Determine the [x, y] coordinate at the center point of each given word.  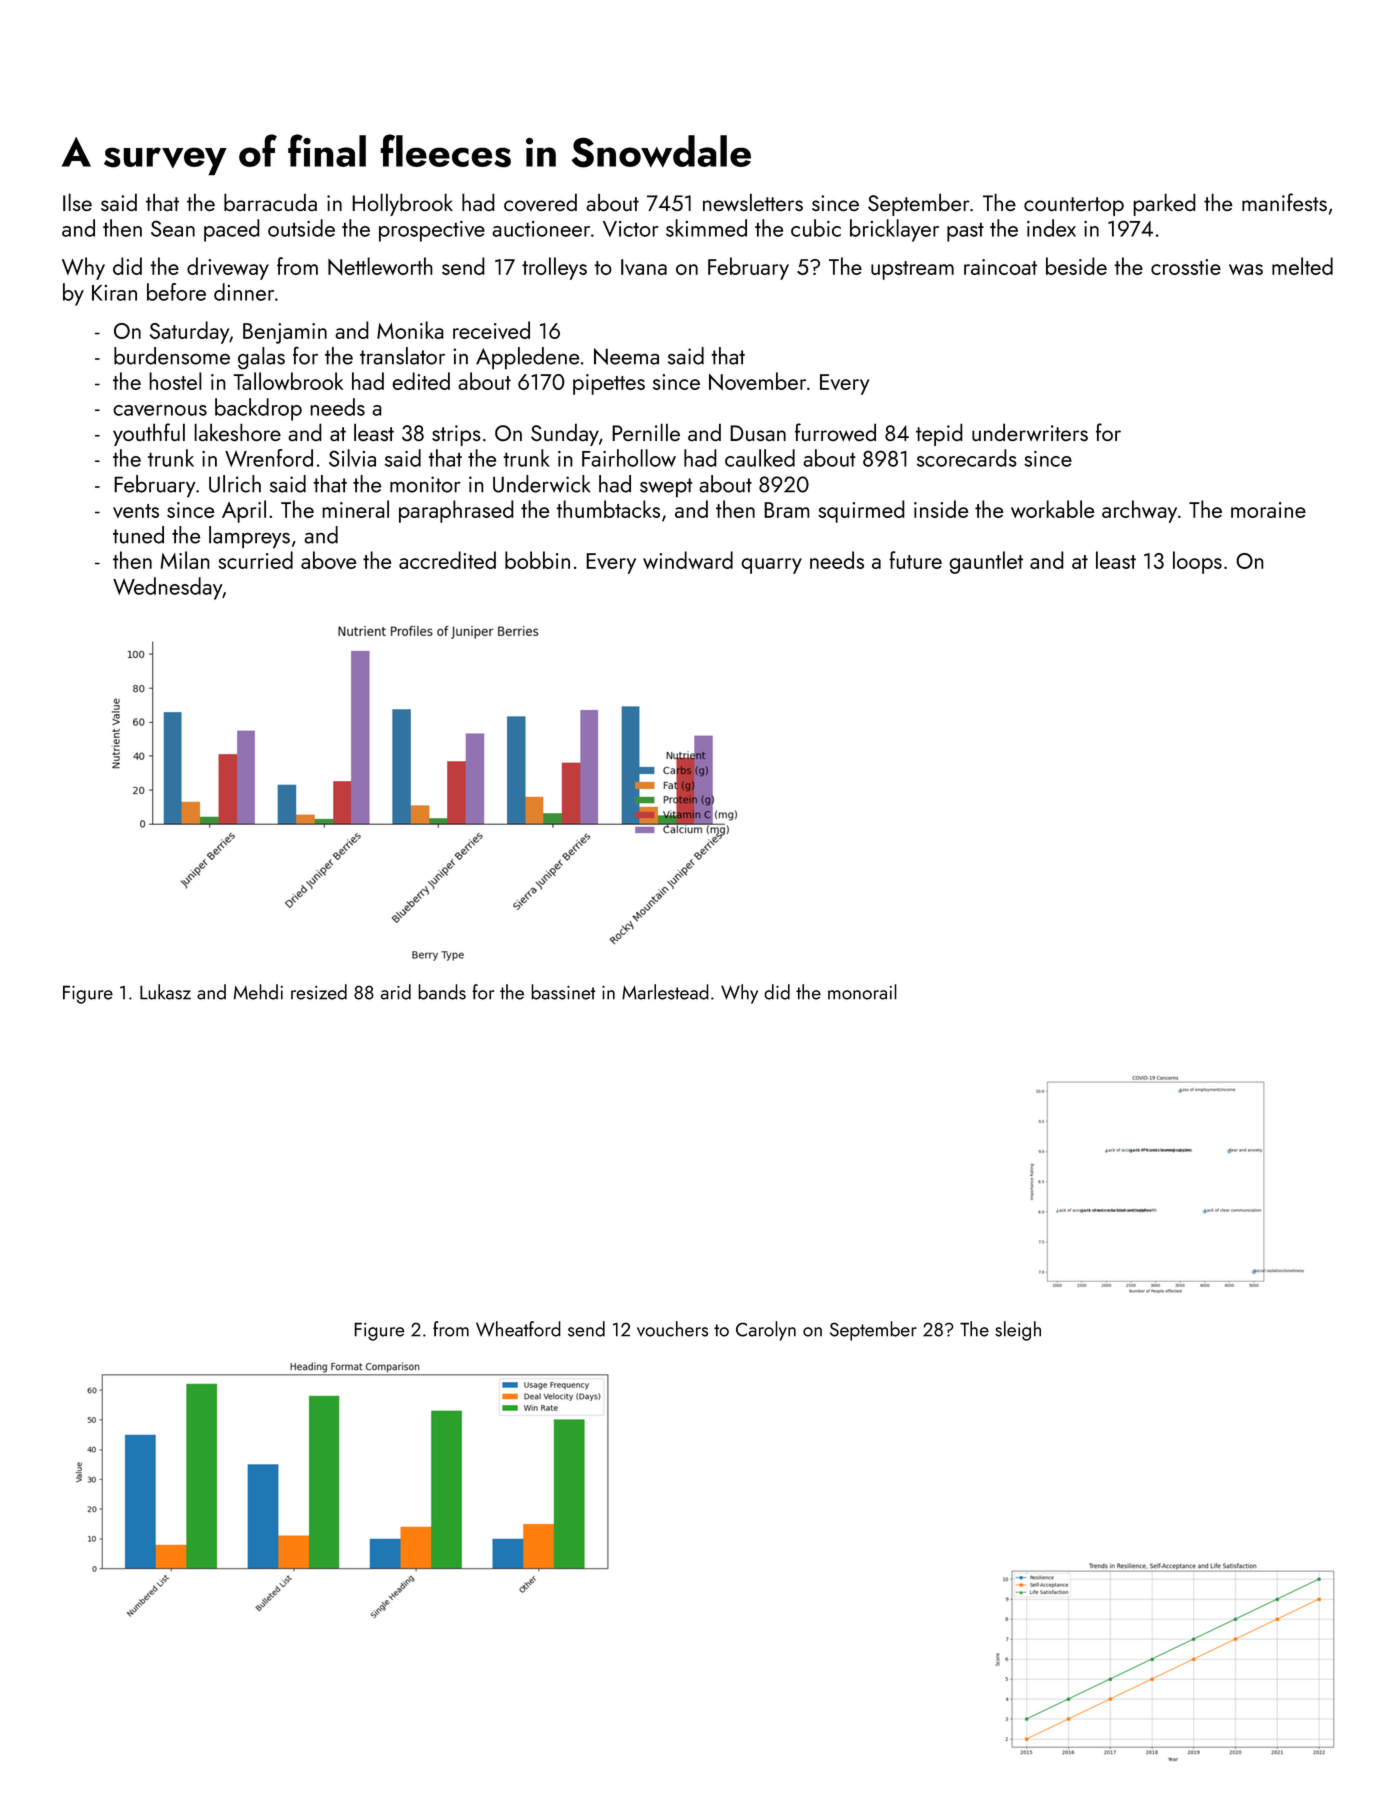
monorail [862, 992]
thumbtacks [608, 509]
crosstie [1186, 267]
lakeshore [237, 432]
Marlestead [665, 992]
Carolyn [766, 1331]
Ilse [77, 202]
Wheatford [518, 1329]
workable [1052, 509]
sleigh [1018, 1331]
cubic [816, 228]
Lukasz [165, 992]
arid [396, 992]
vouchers [672, 1329]
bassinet [563, 992]
